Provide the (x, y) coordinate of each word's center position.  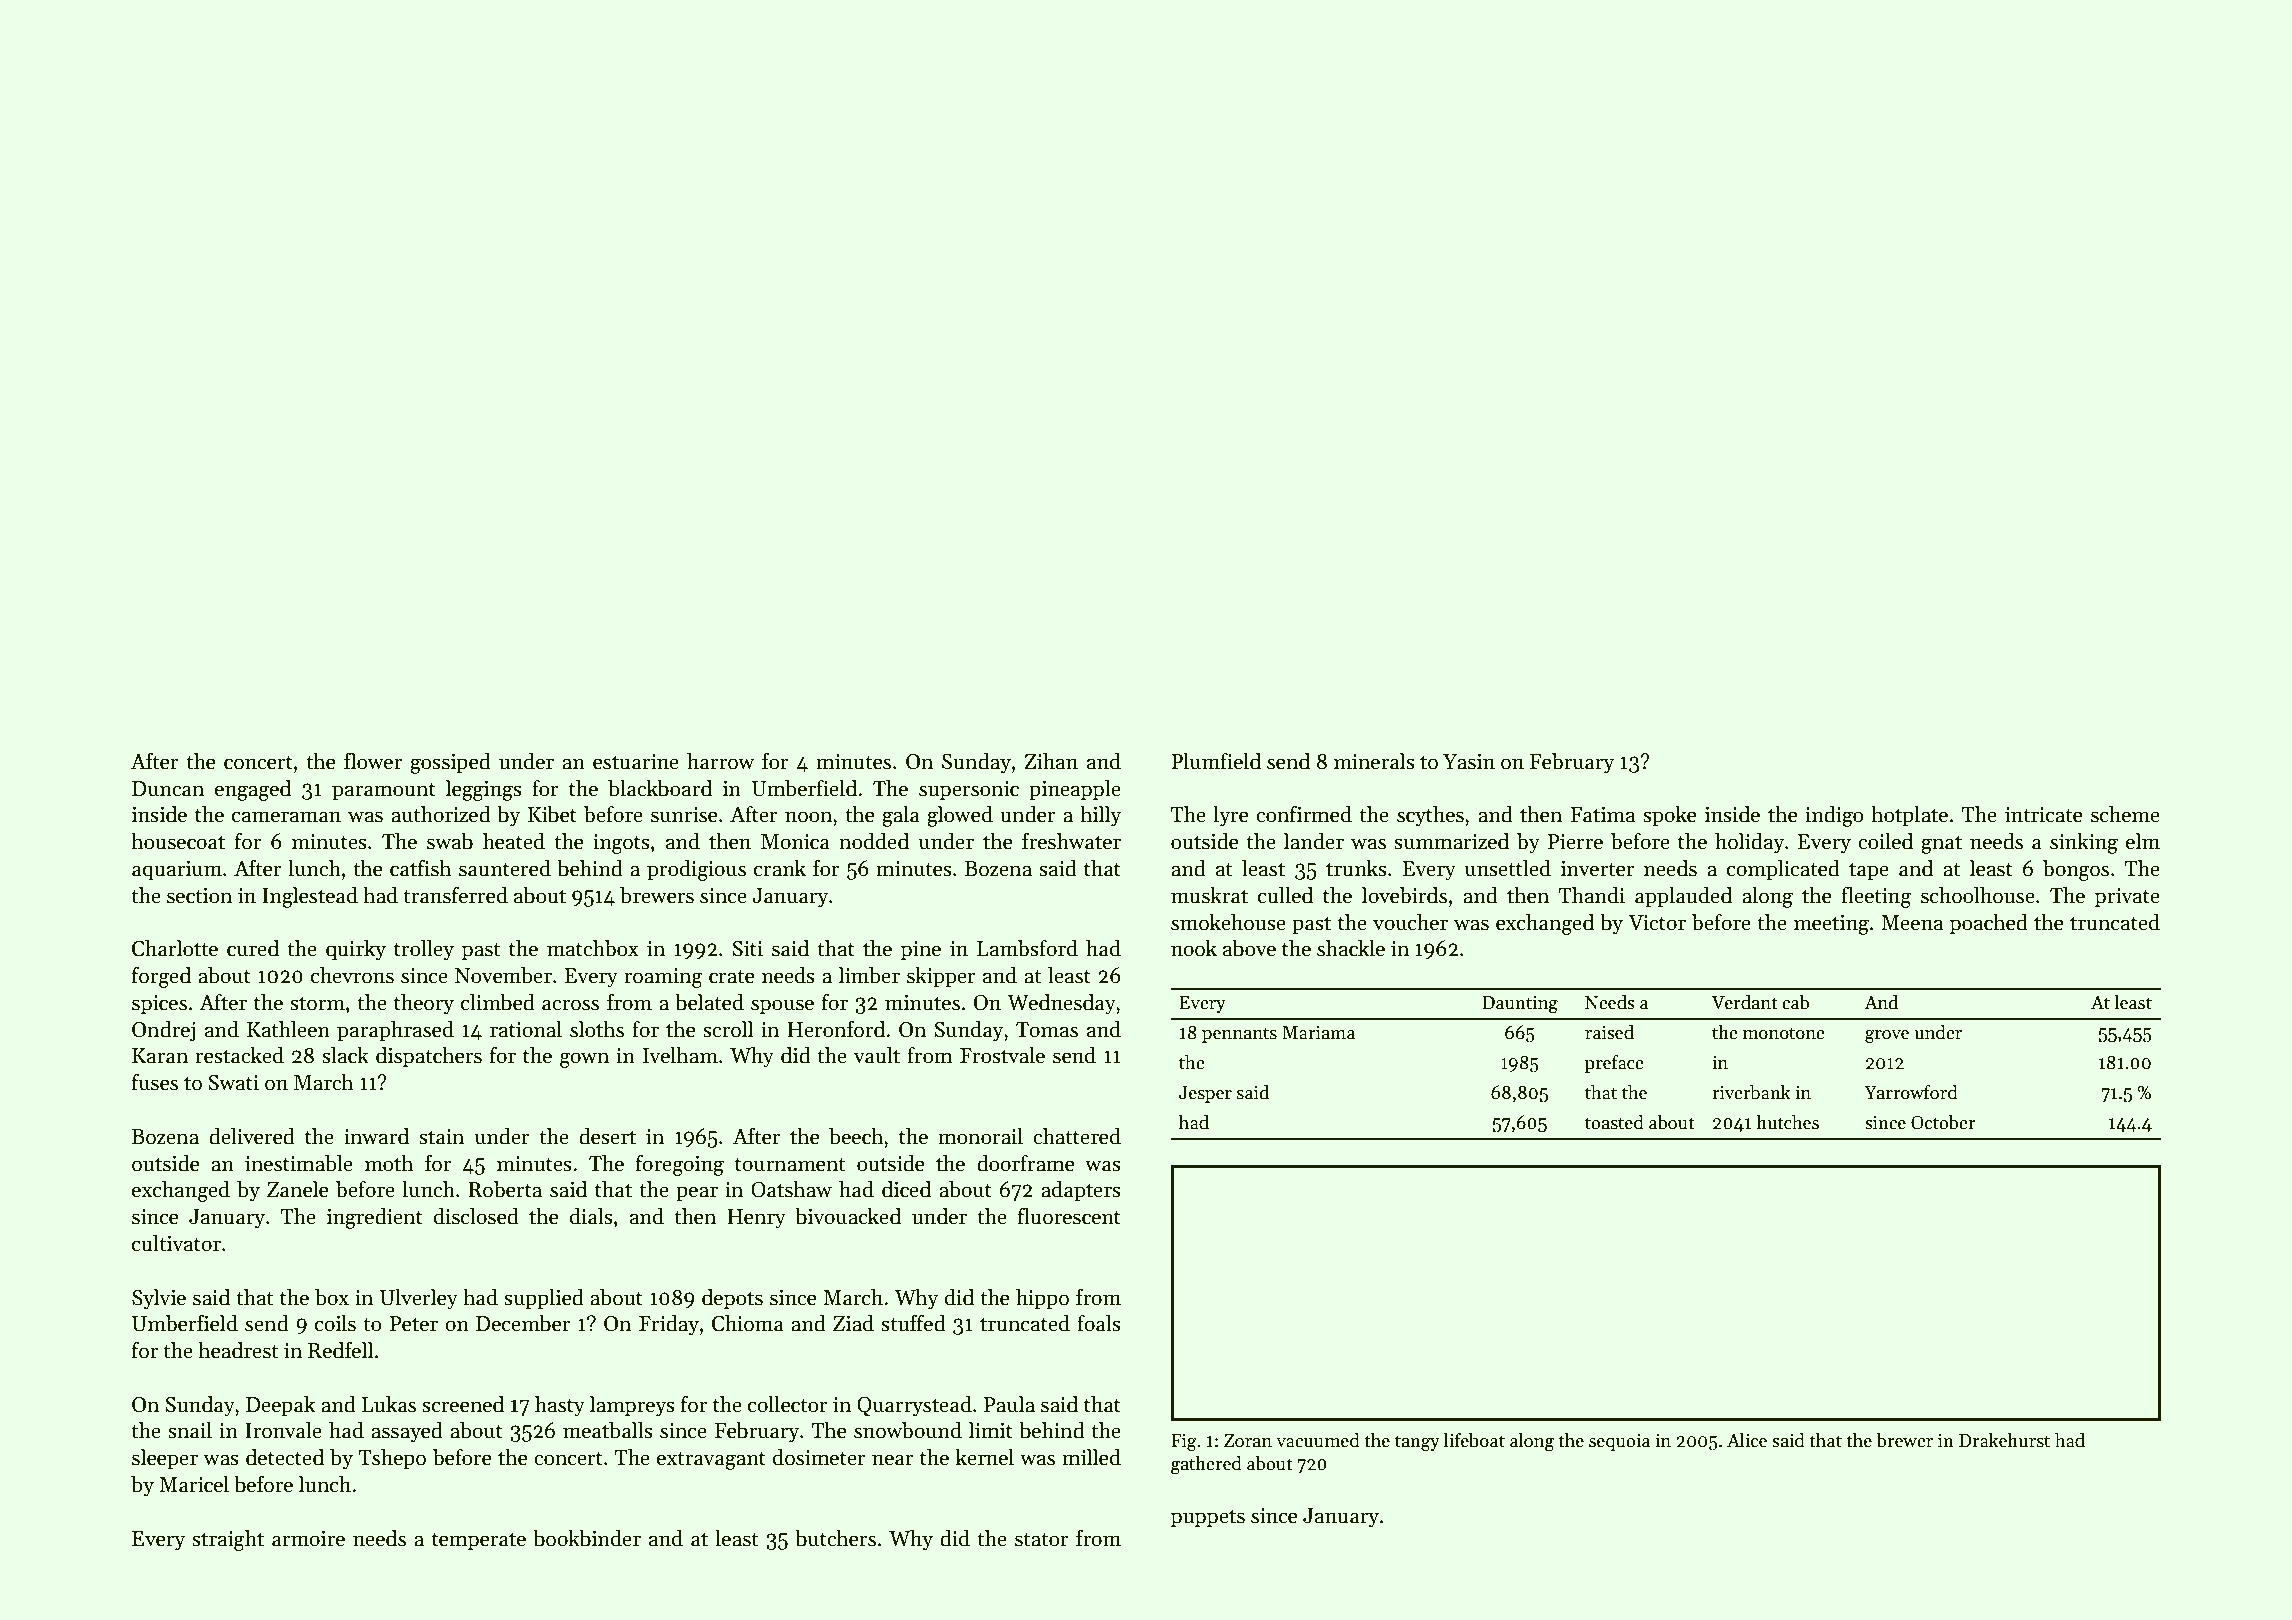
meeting (1831, 925)
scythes (1430, 816)
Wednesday (1061, 1004)
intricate (2043, 815)
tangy (1417, 1443)
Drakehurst (2004, 1440)
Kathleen (288, 1029)
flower (373, 761)
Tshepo (392, 1459)
